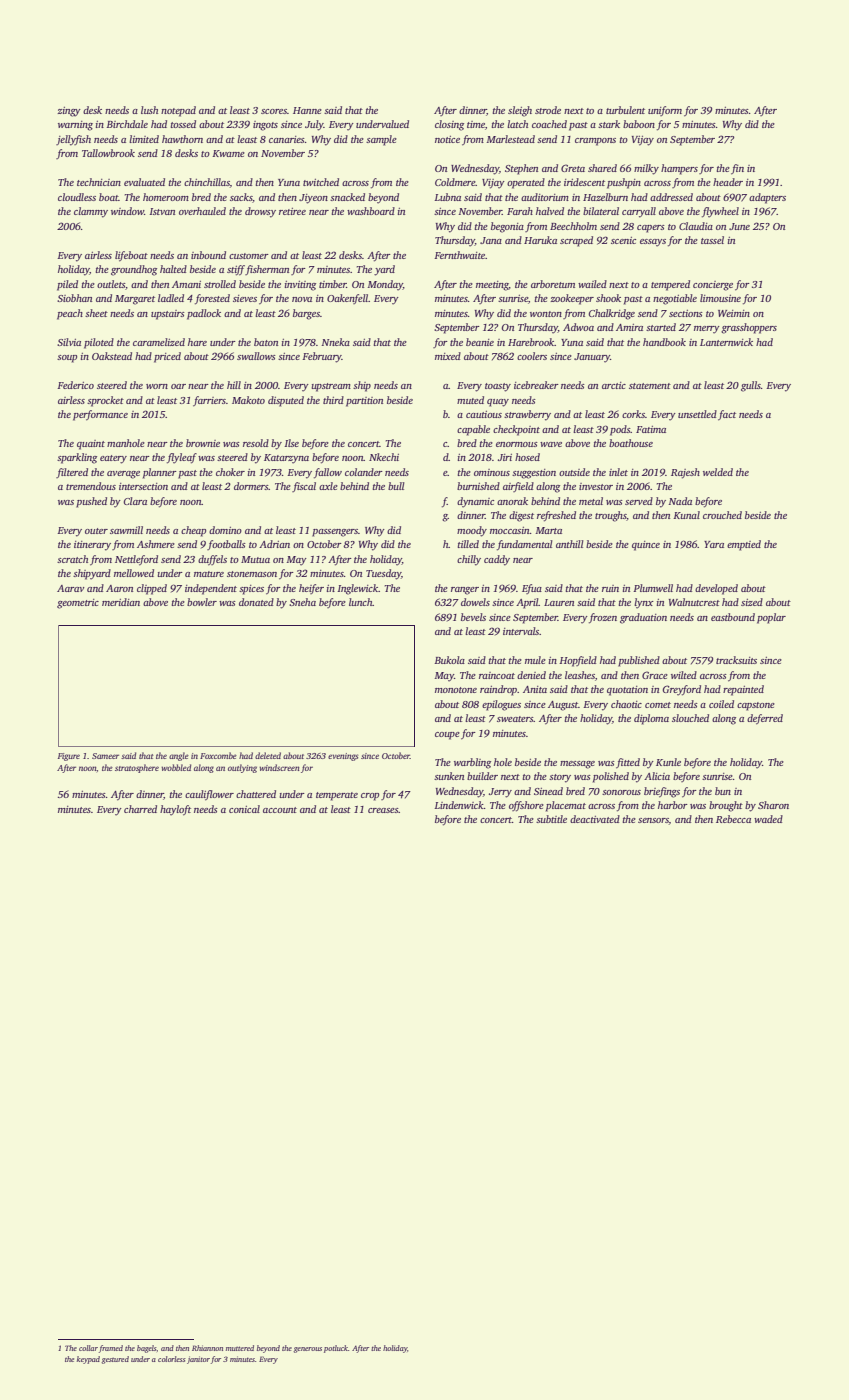 The width and height of the screenshot is (849, 1400). What do you see at coordinates (560, 778) in the screenshot?
I see `story` at bounding box center [560, 778].
